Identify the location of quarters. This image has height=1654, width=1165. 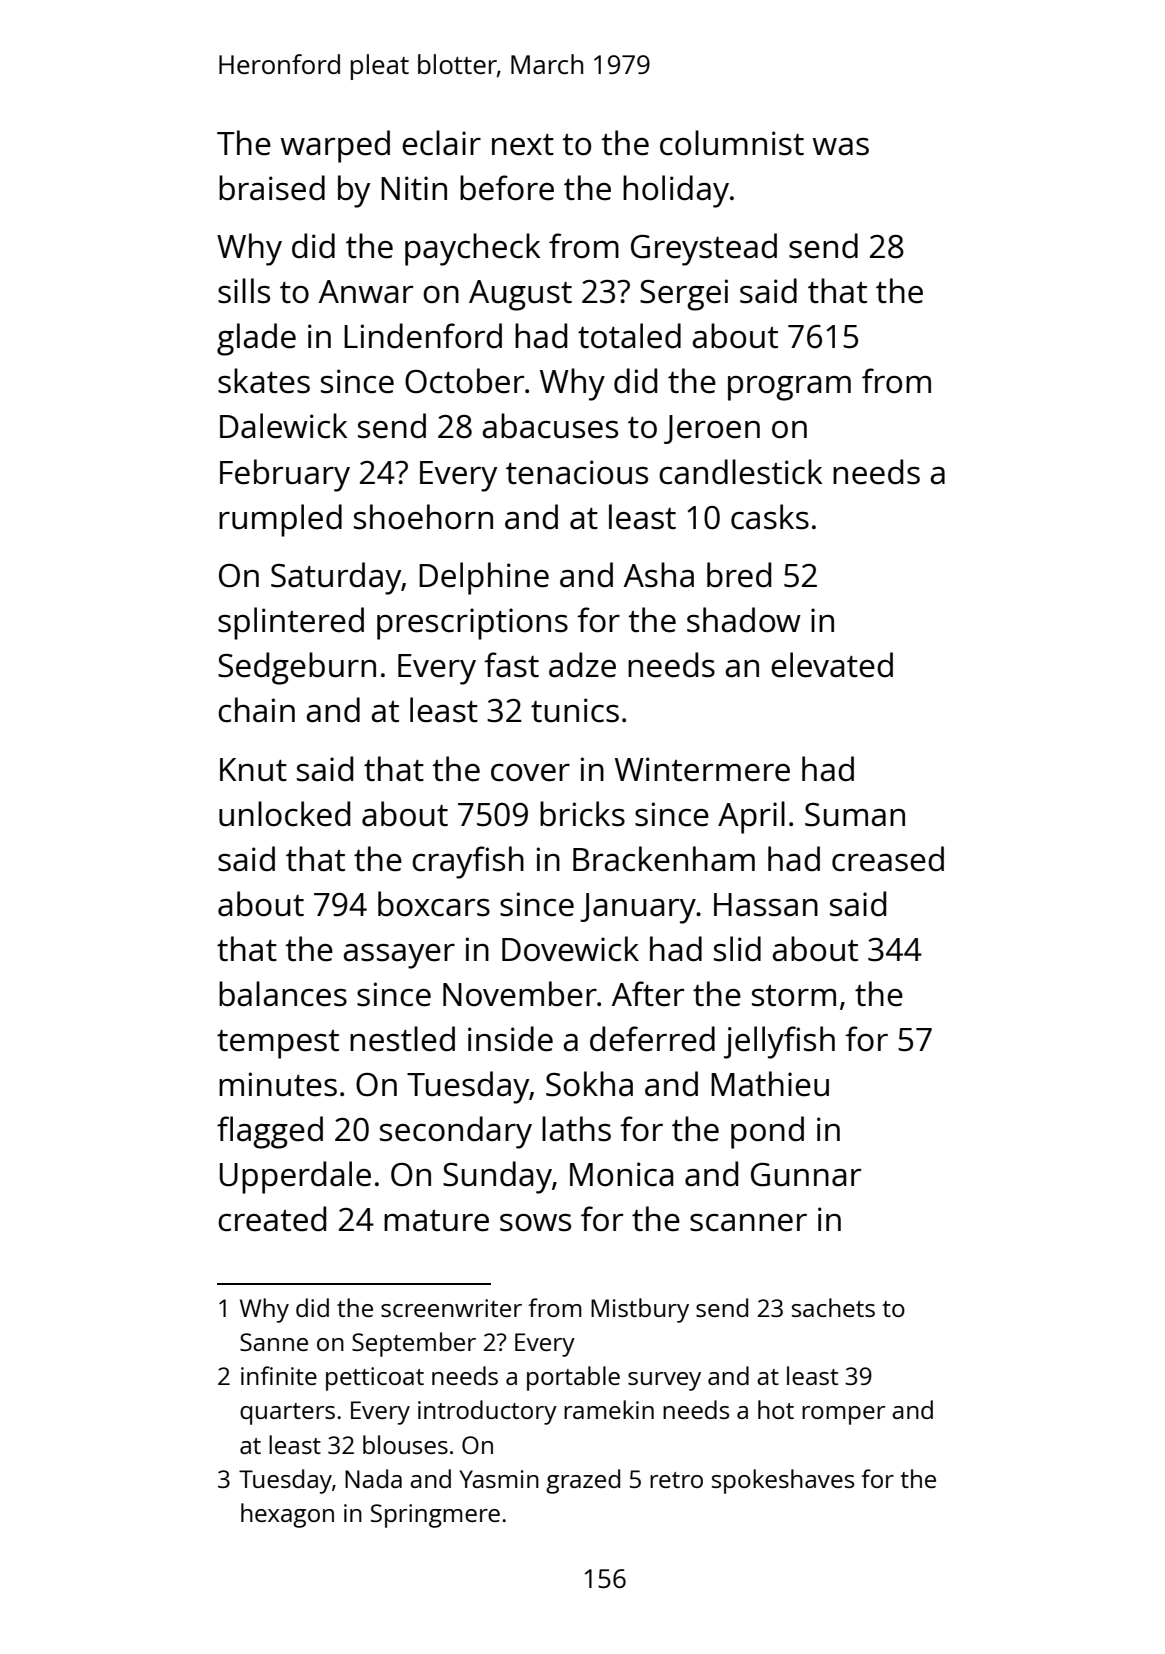
(287, 1414).
